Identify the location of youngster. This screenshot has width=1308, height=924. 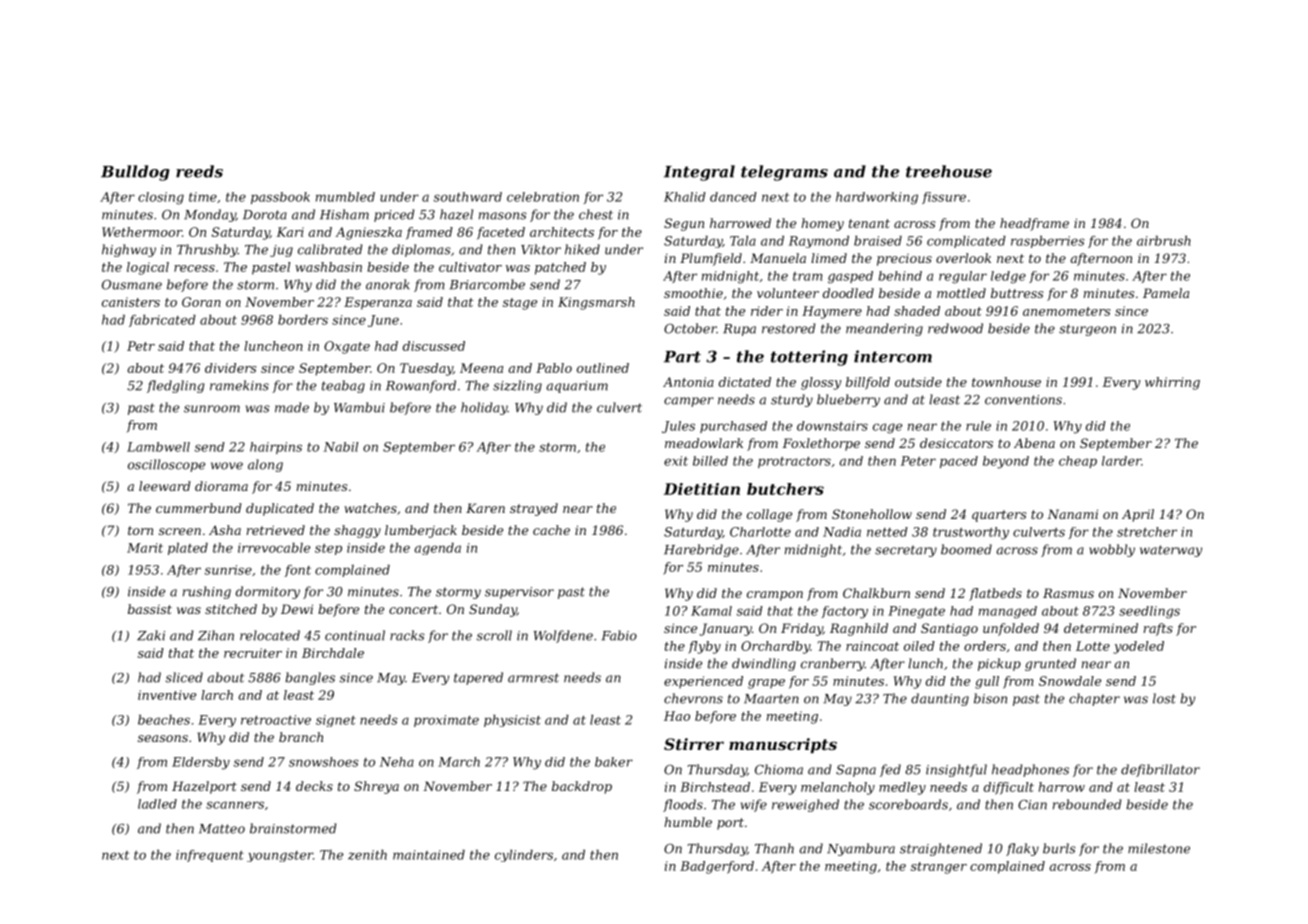
(280, 856).
